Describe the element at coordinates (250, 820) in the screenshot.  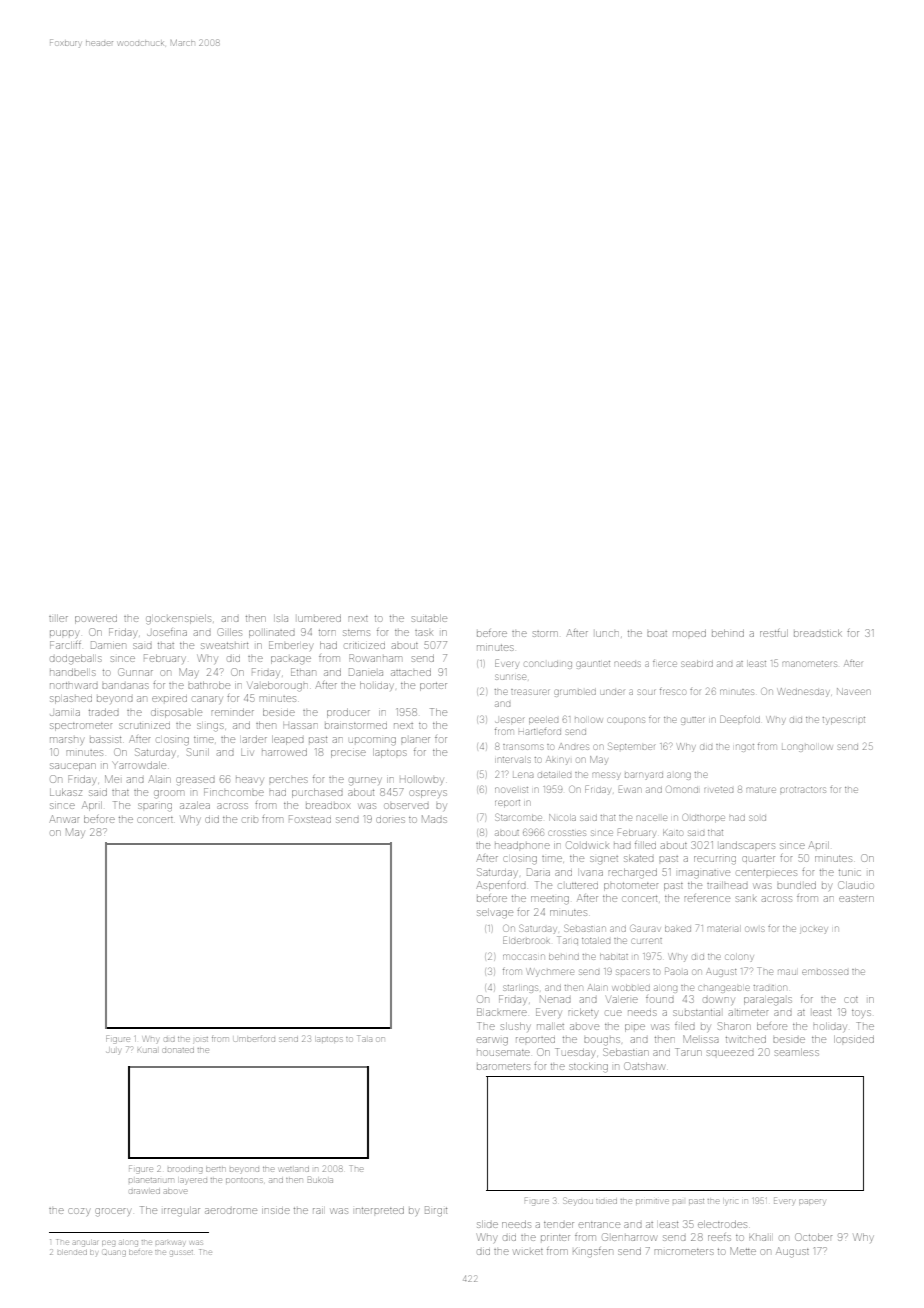
I see `crib` at that location.
